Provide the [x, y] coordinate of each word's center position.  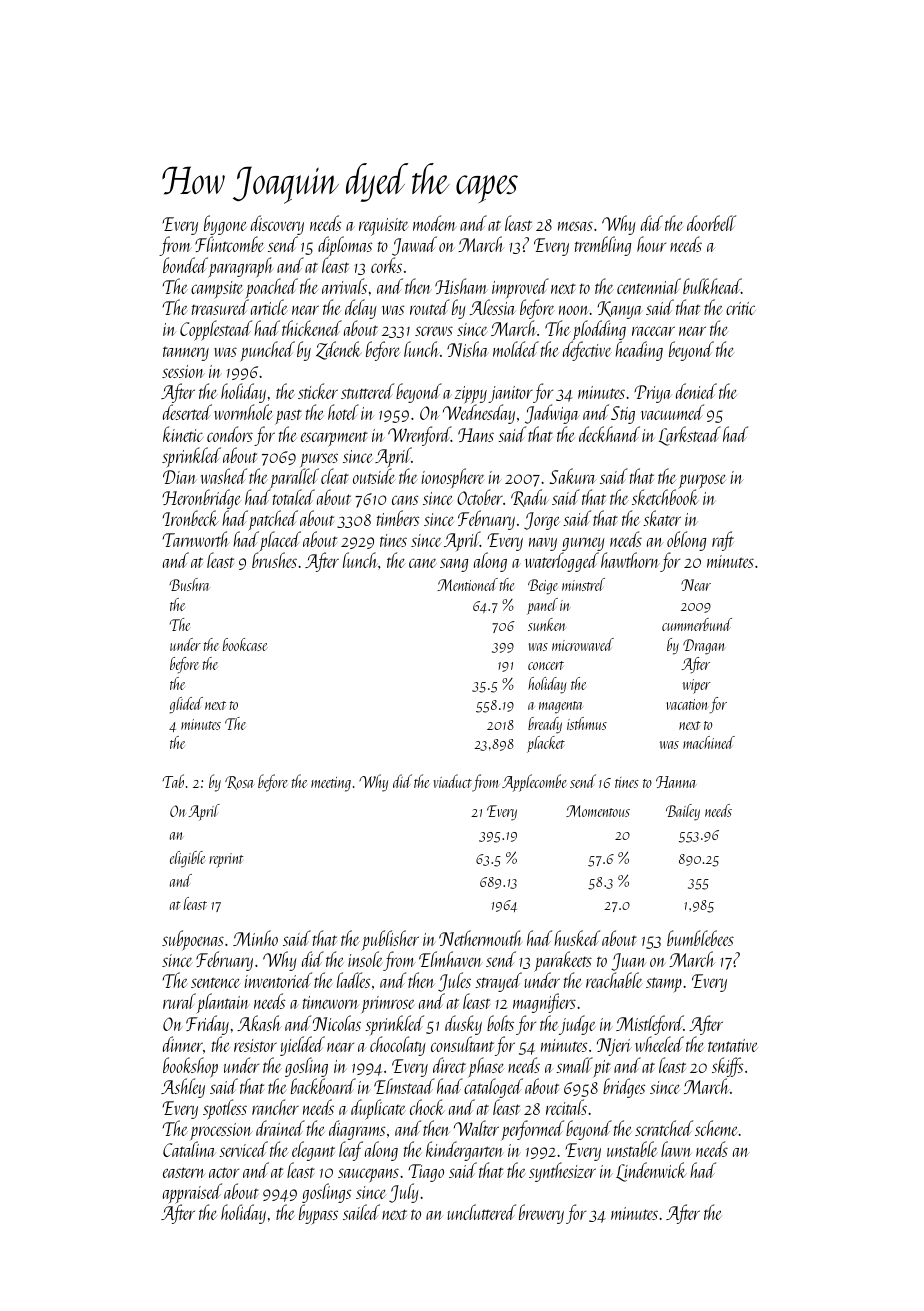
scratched [664, 1128]
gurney [583, 544]
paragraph [241, 267]
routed [430, 307]
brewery [541, 1214]
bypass [318, 1214]
